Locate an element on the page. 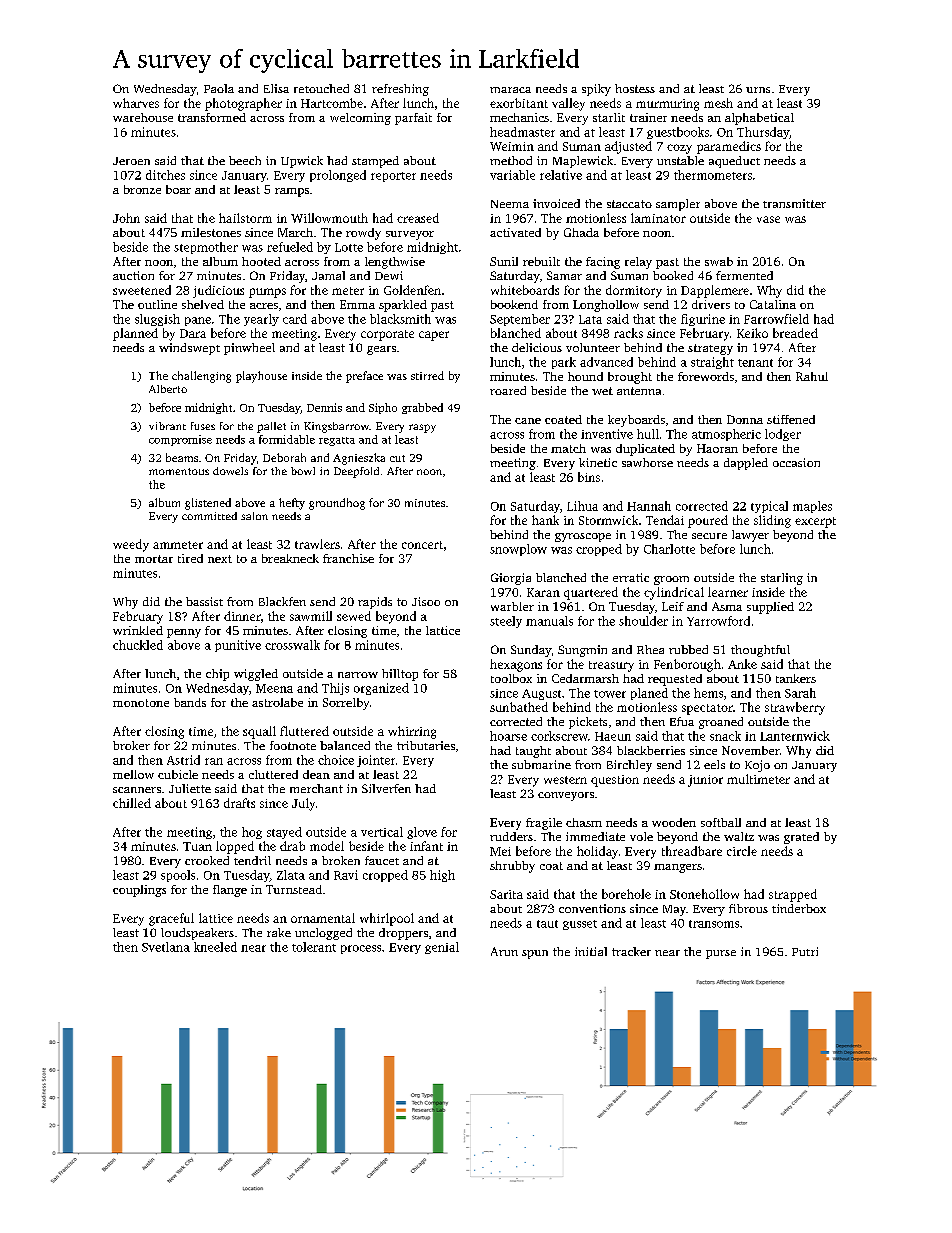  bands is located at coordinates (190, 702).
